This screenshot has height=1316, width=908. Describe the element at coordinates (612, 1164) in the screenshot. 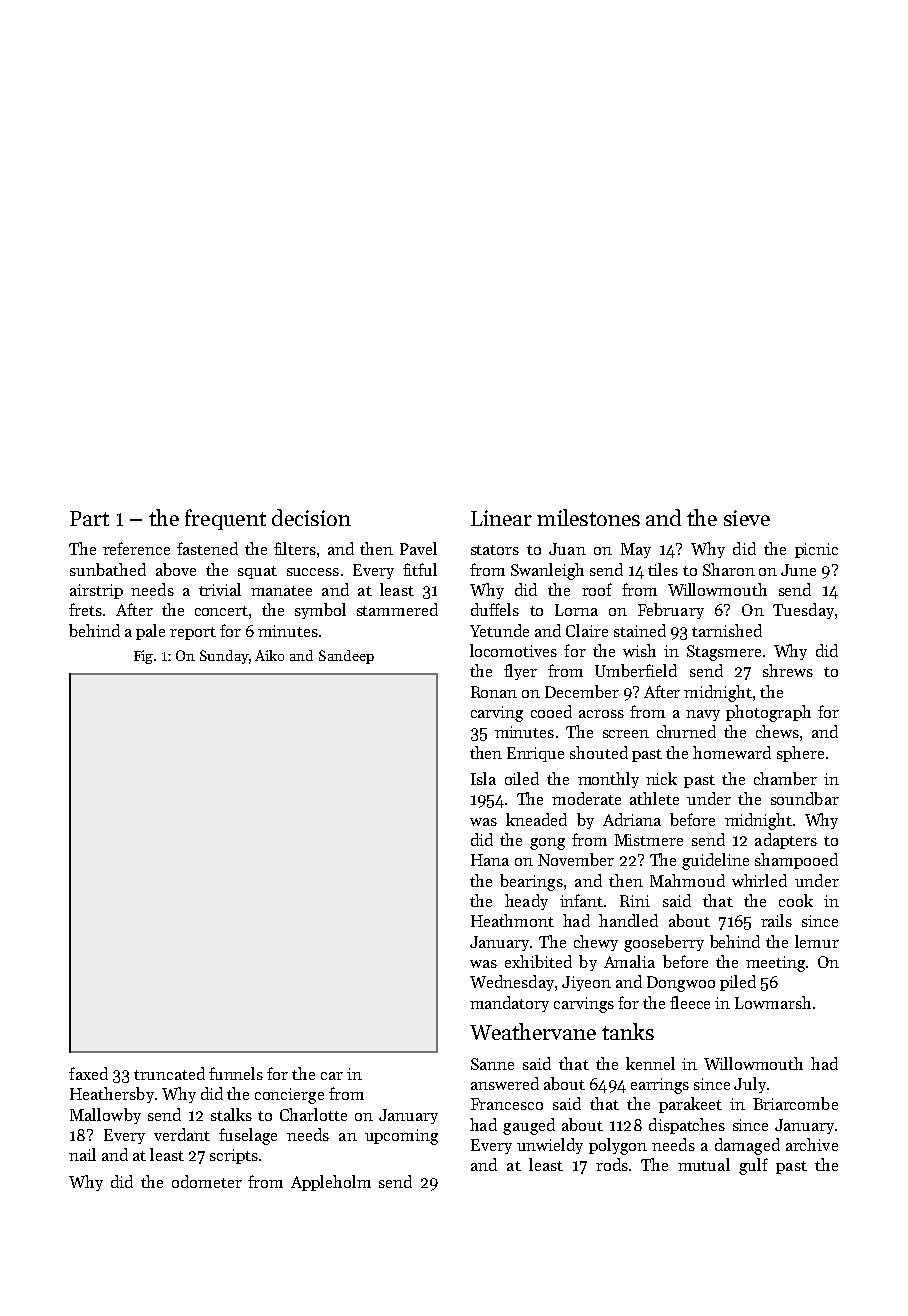

I see `rods` at that location.
